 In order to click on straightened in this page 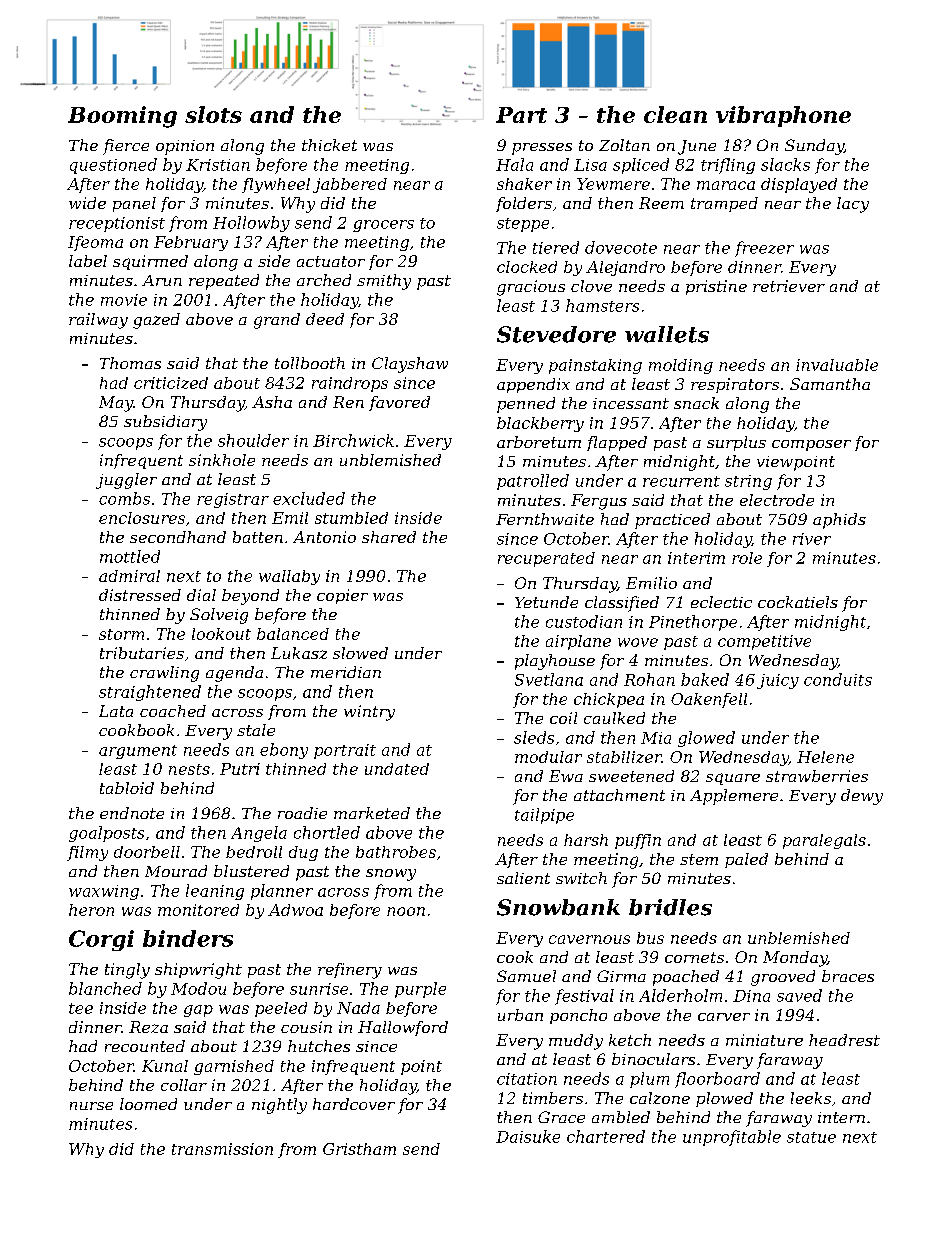, I will do `click(150, 693)`.
